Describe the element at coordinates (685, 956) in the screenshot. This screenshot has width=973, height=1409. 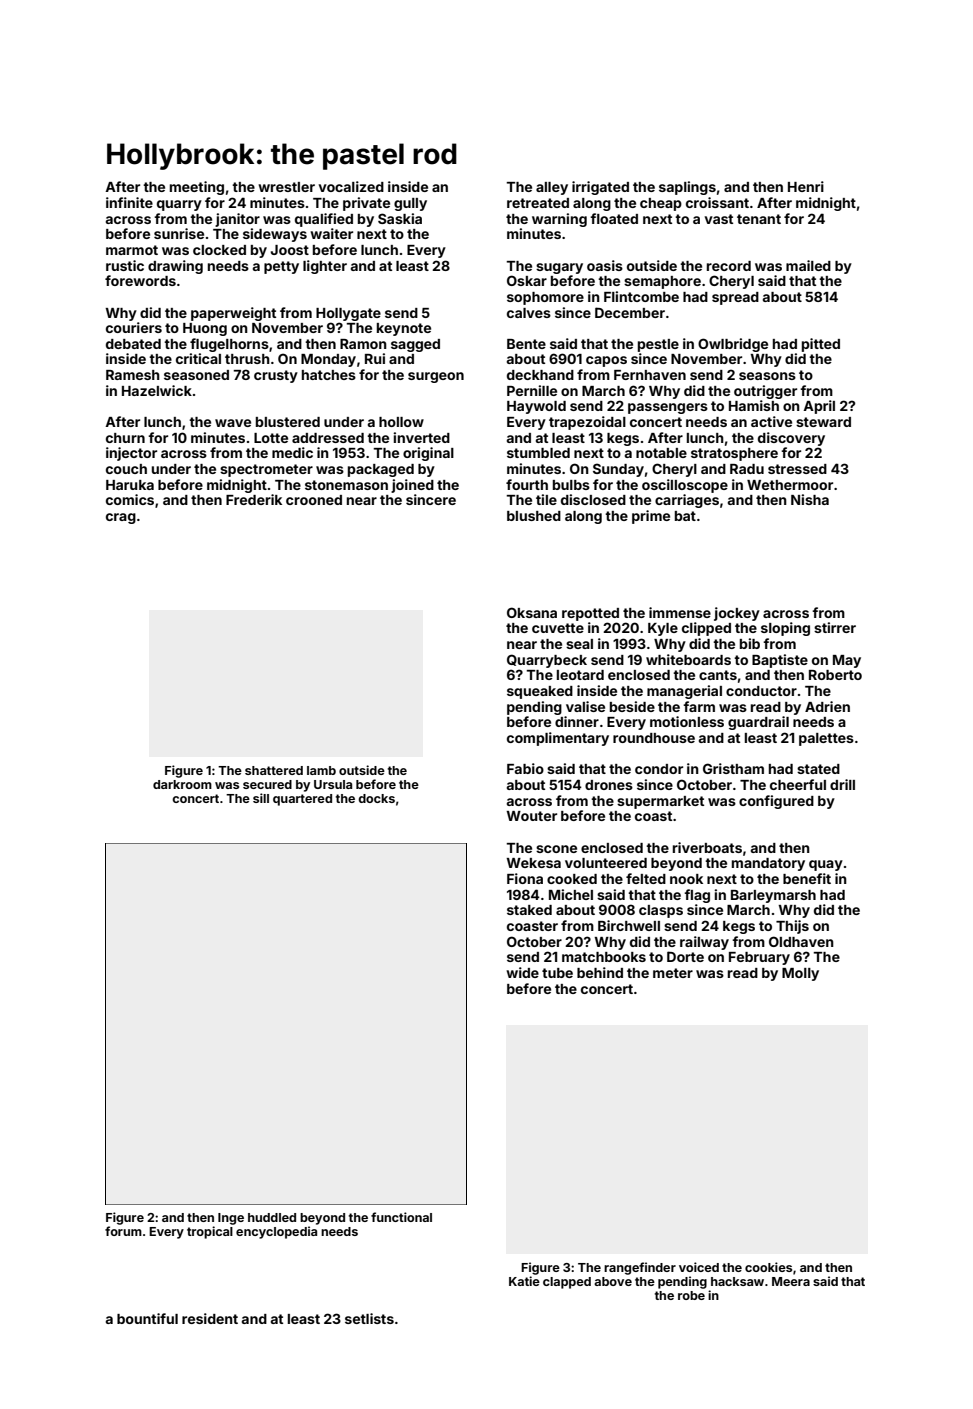
I see `Dorte` at that location.
